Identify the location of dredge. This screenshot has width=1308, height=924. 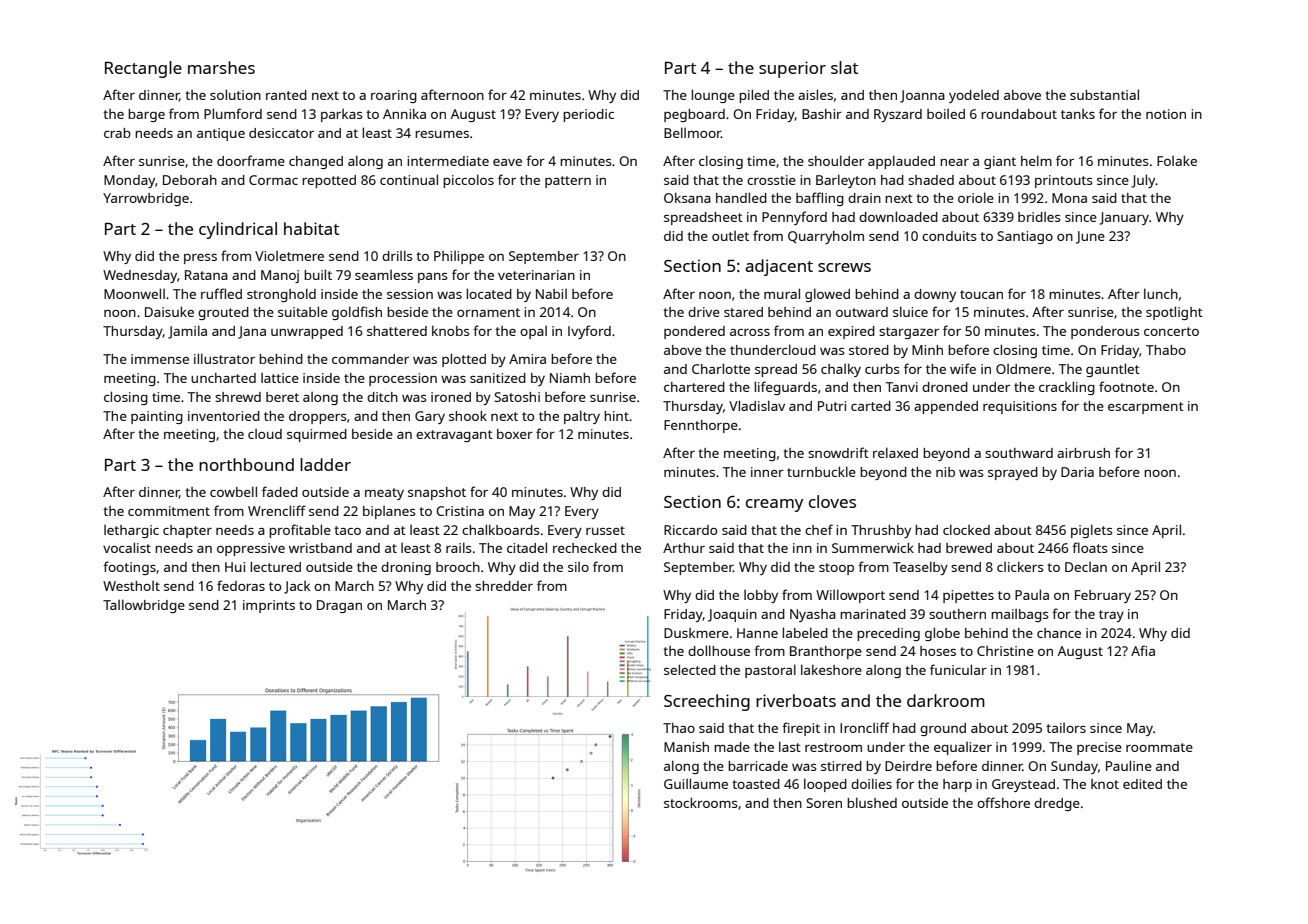
(1057, 804).
